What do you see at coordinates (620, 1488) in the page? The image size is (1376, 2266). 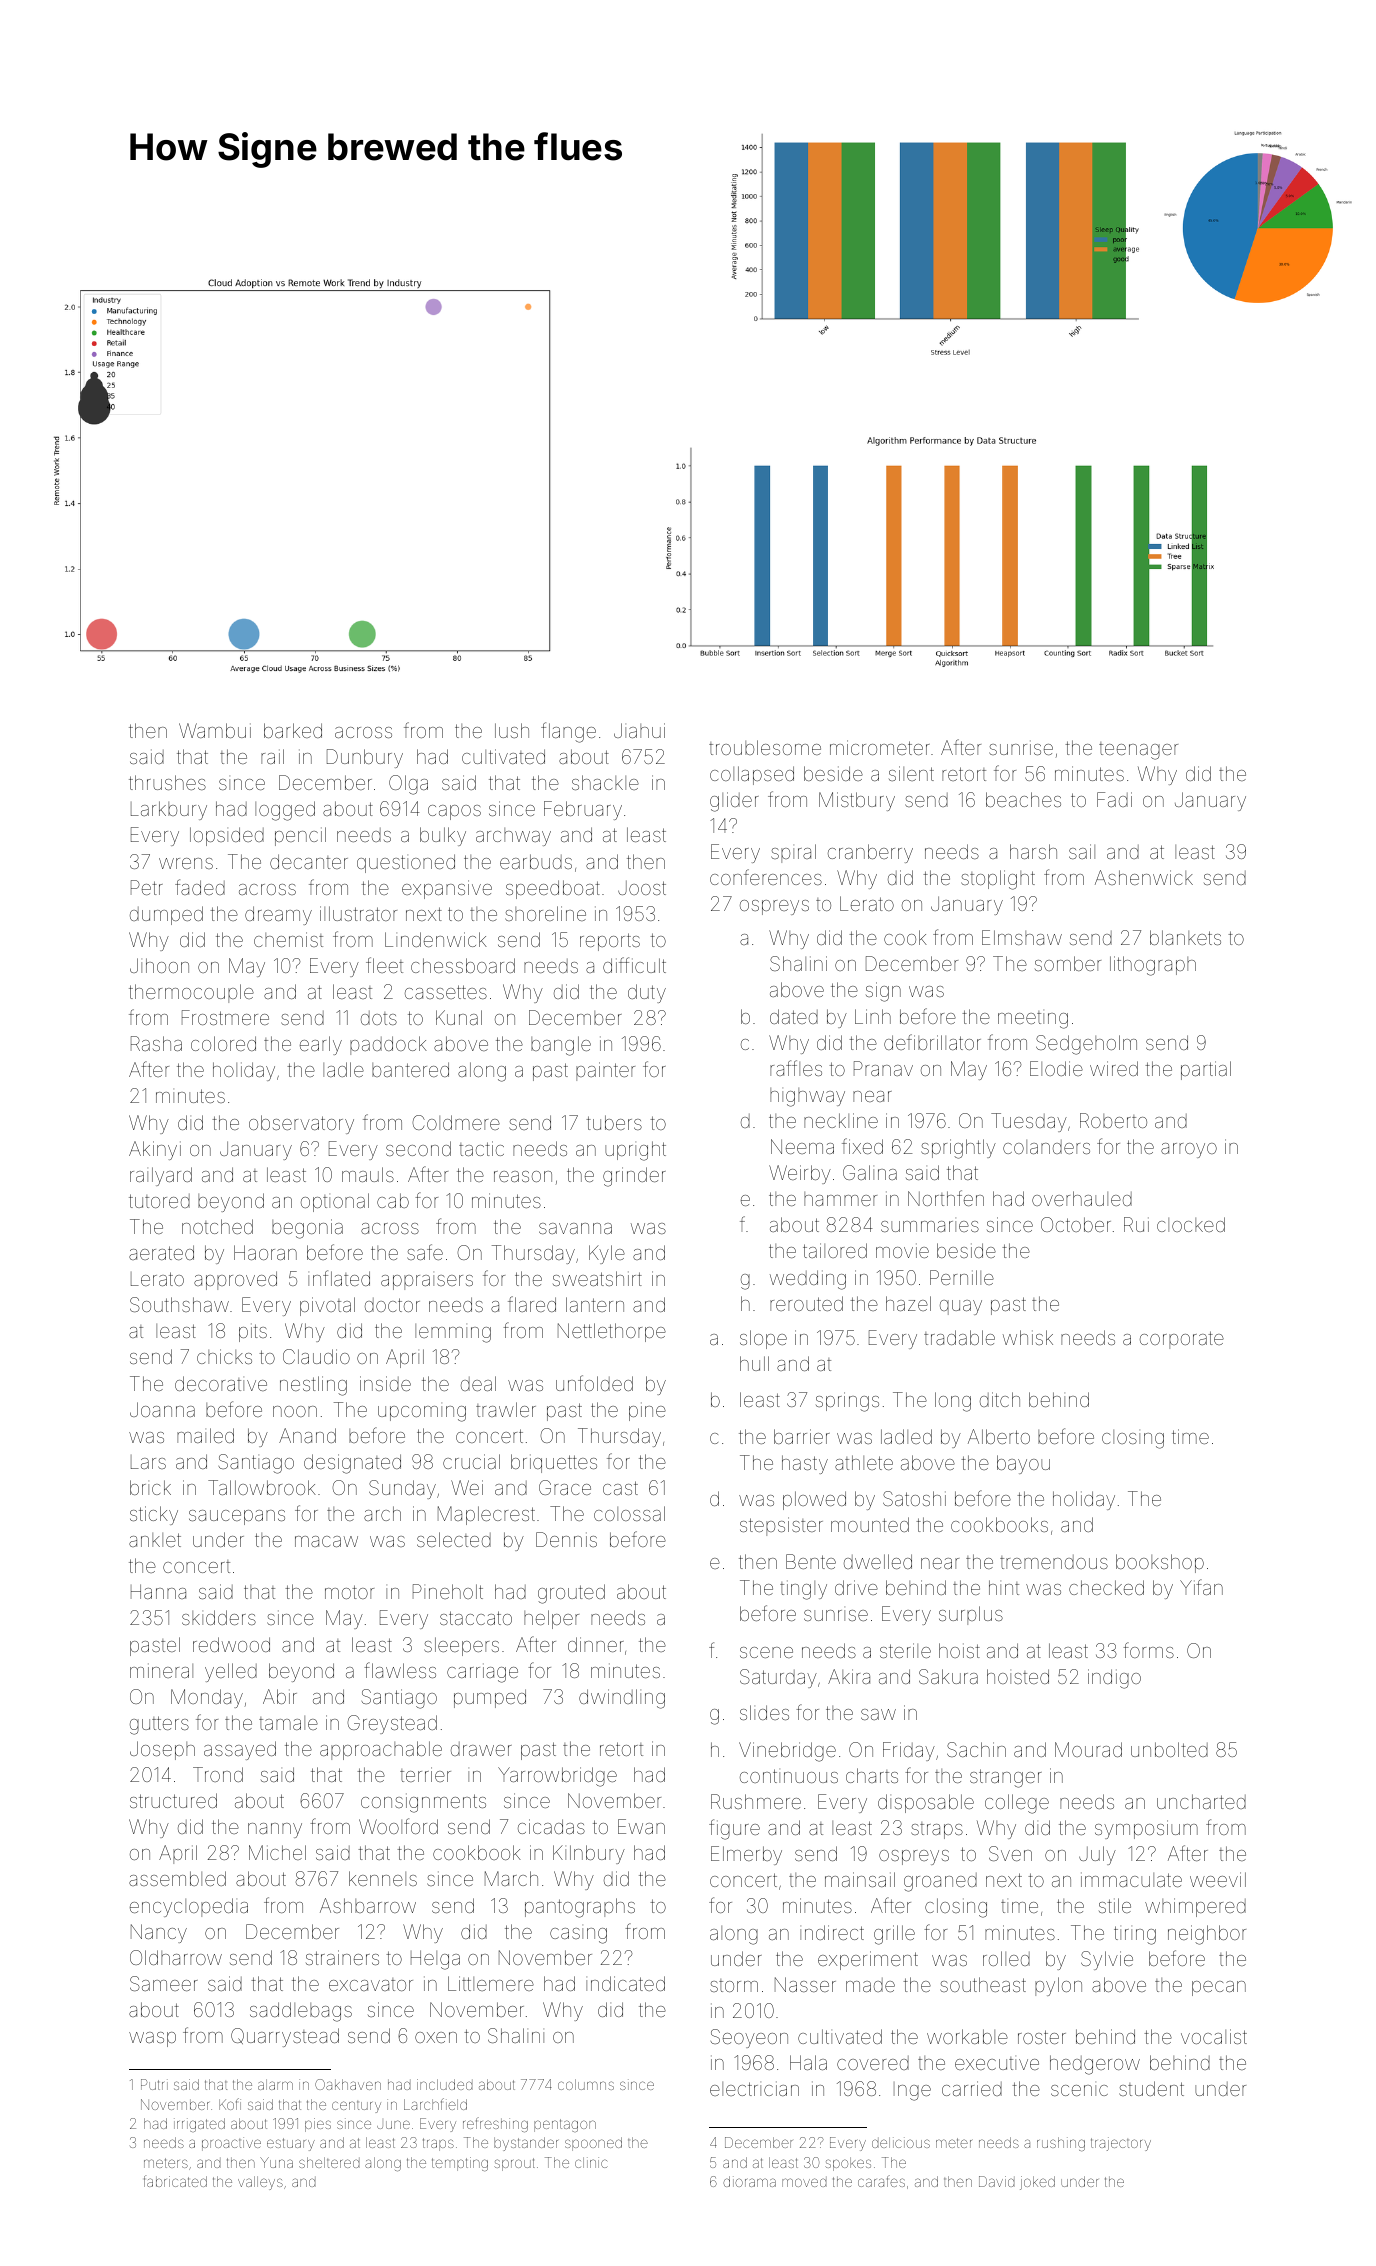 I see `cast` at bounding box center [620, 1488].
